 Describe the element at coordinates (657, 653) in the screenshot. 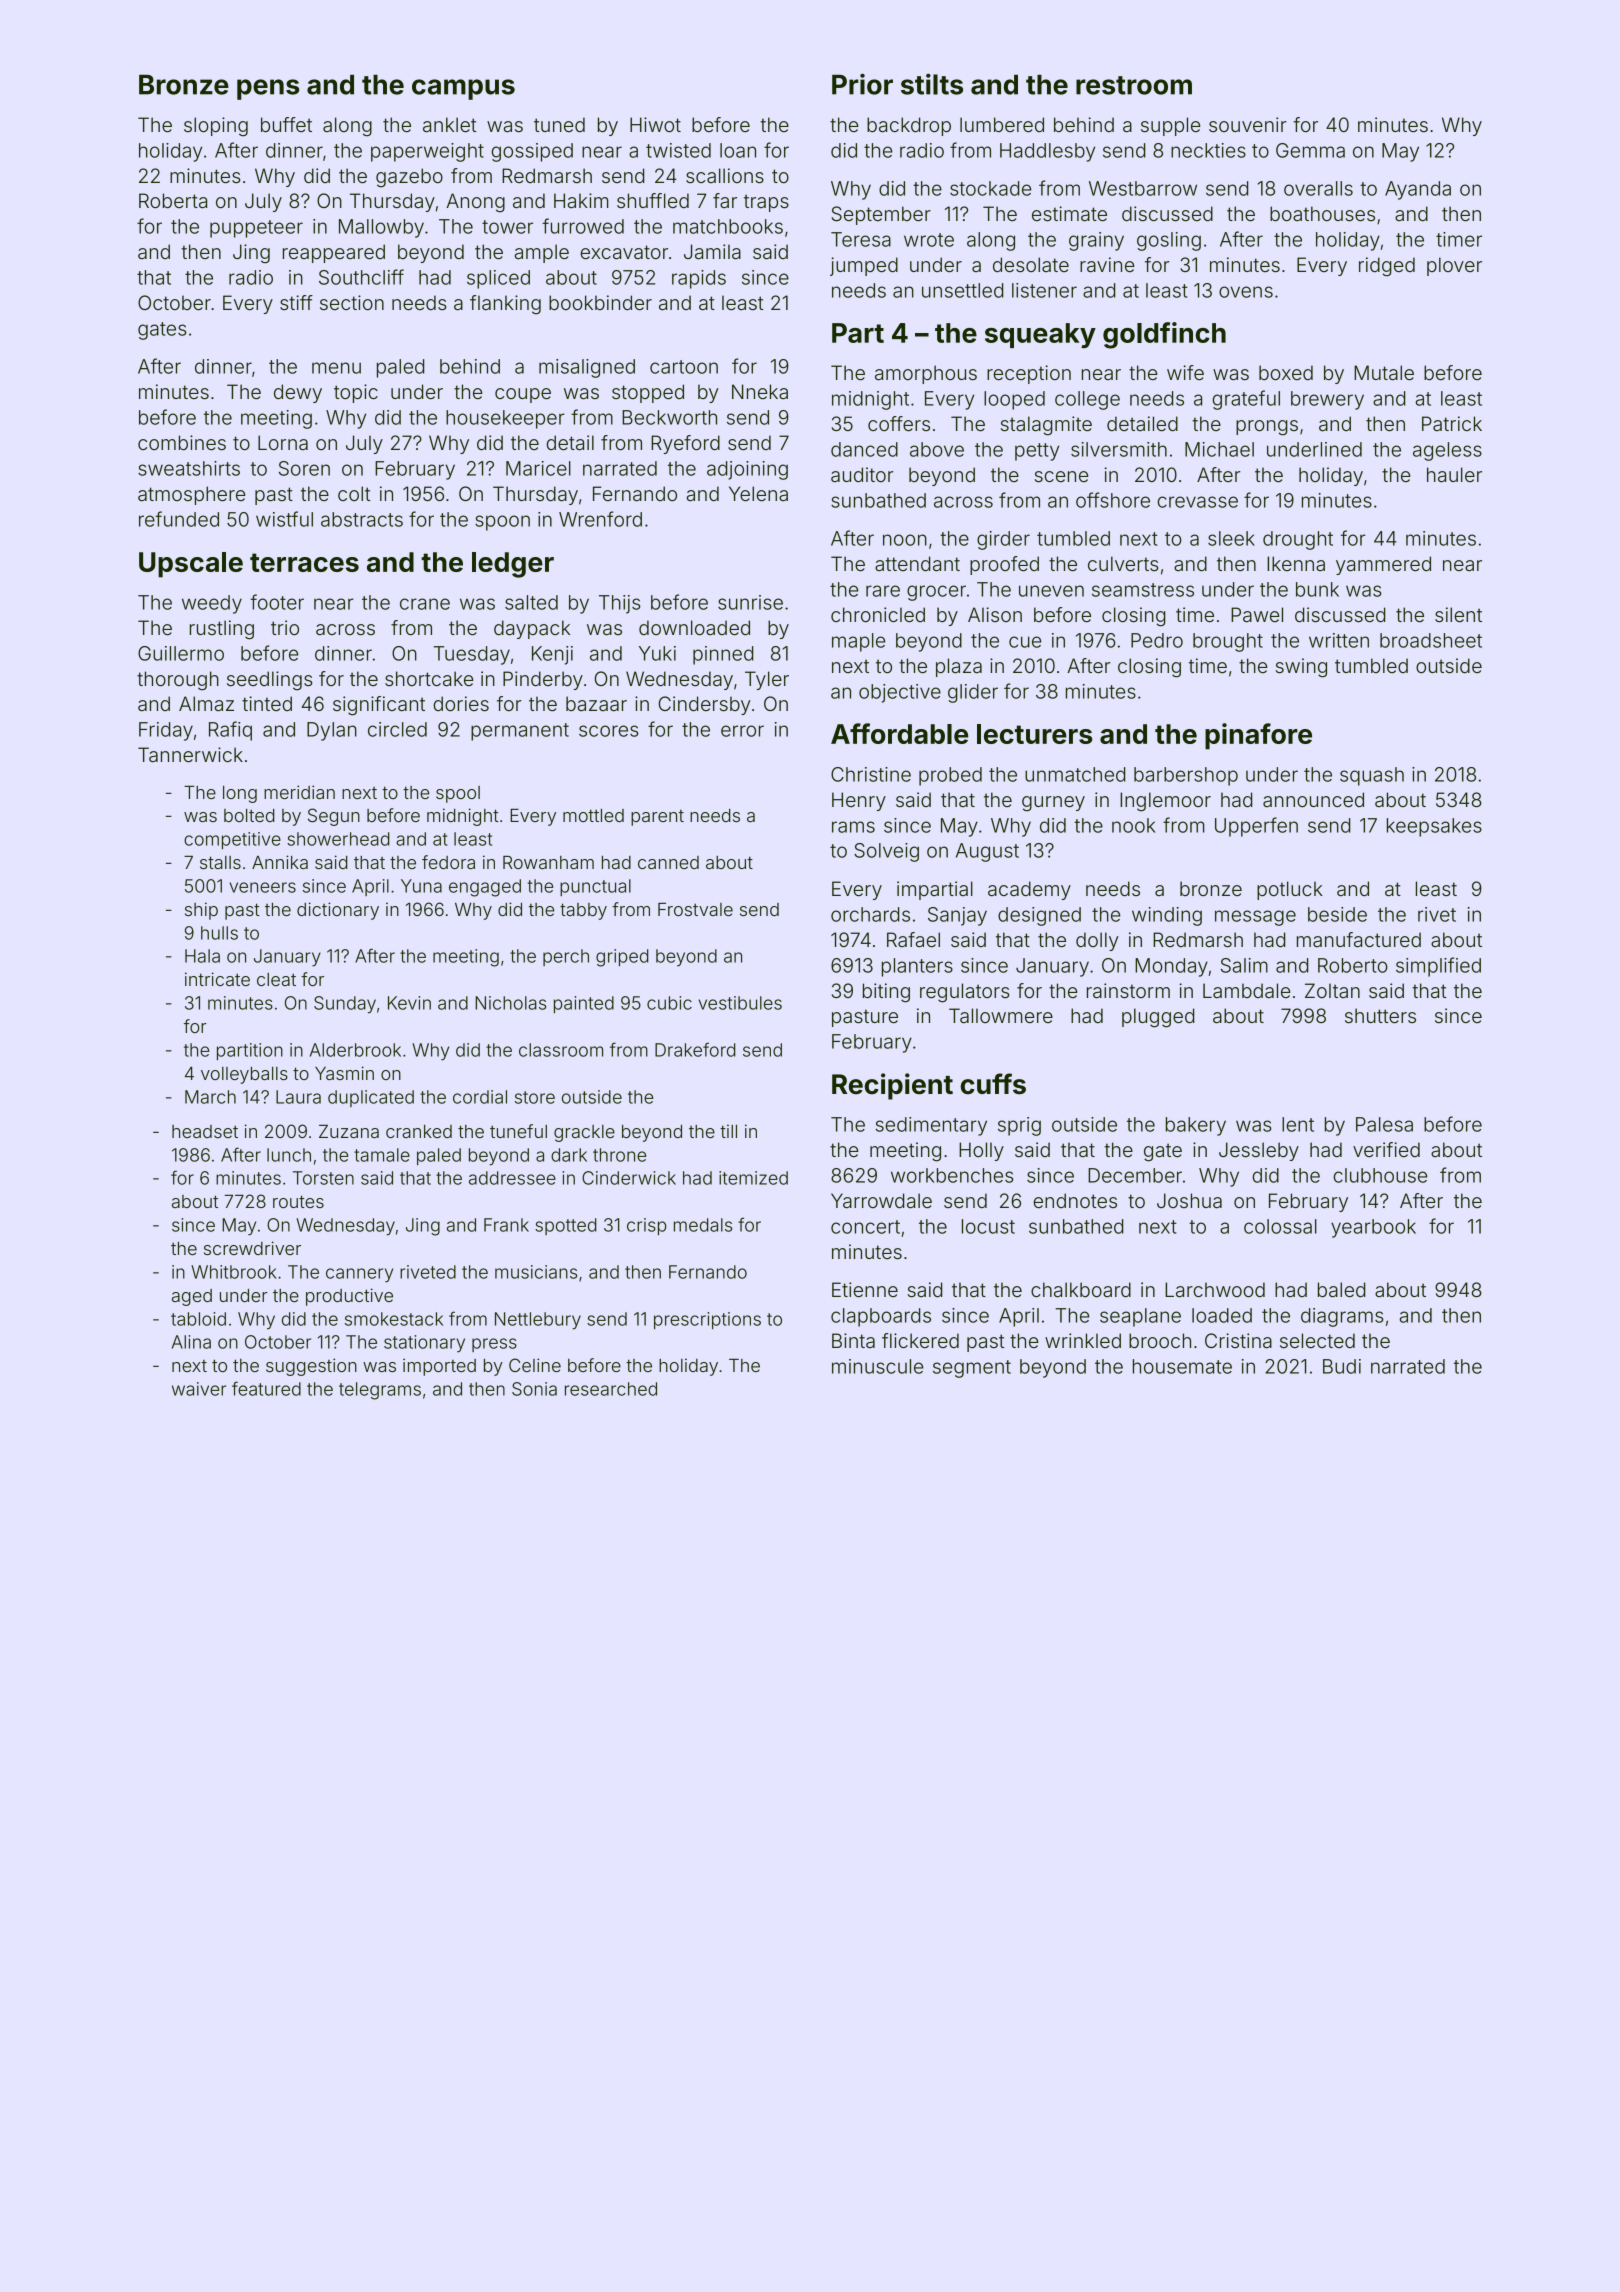

I see `Yuki` at that location.
